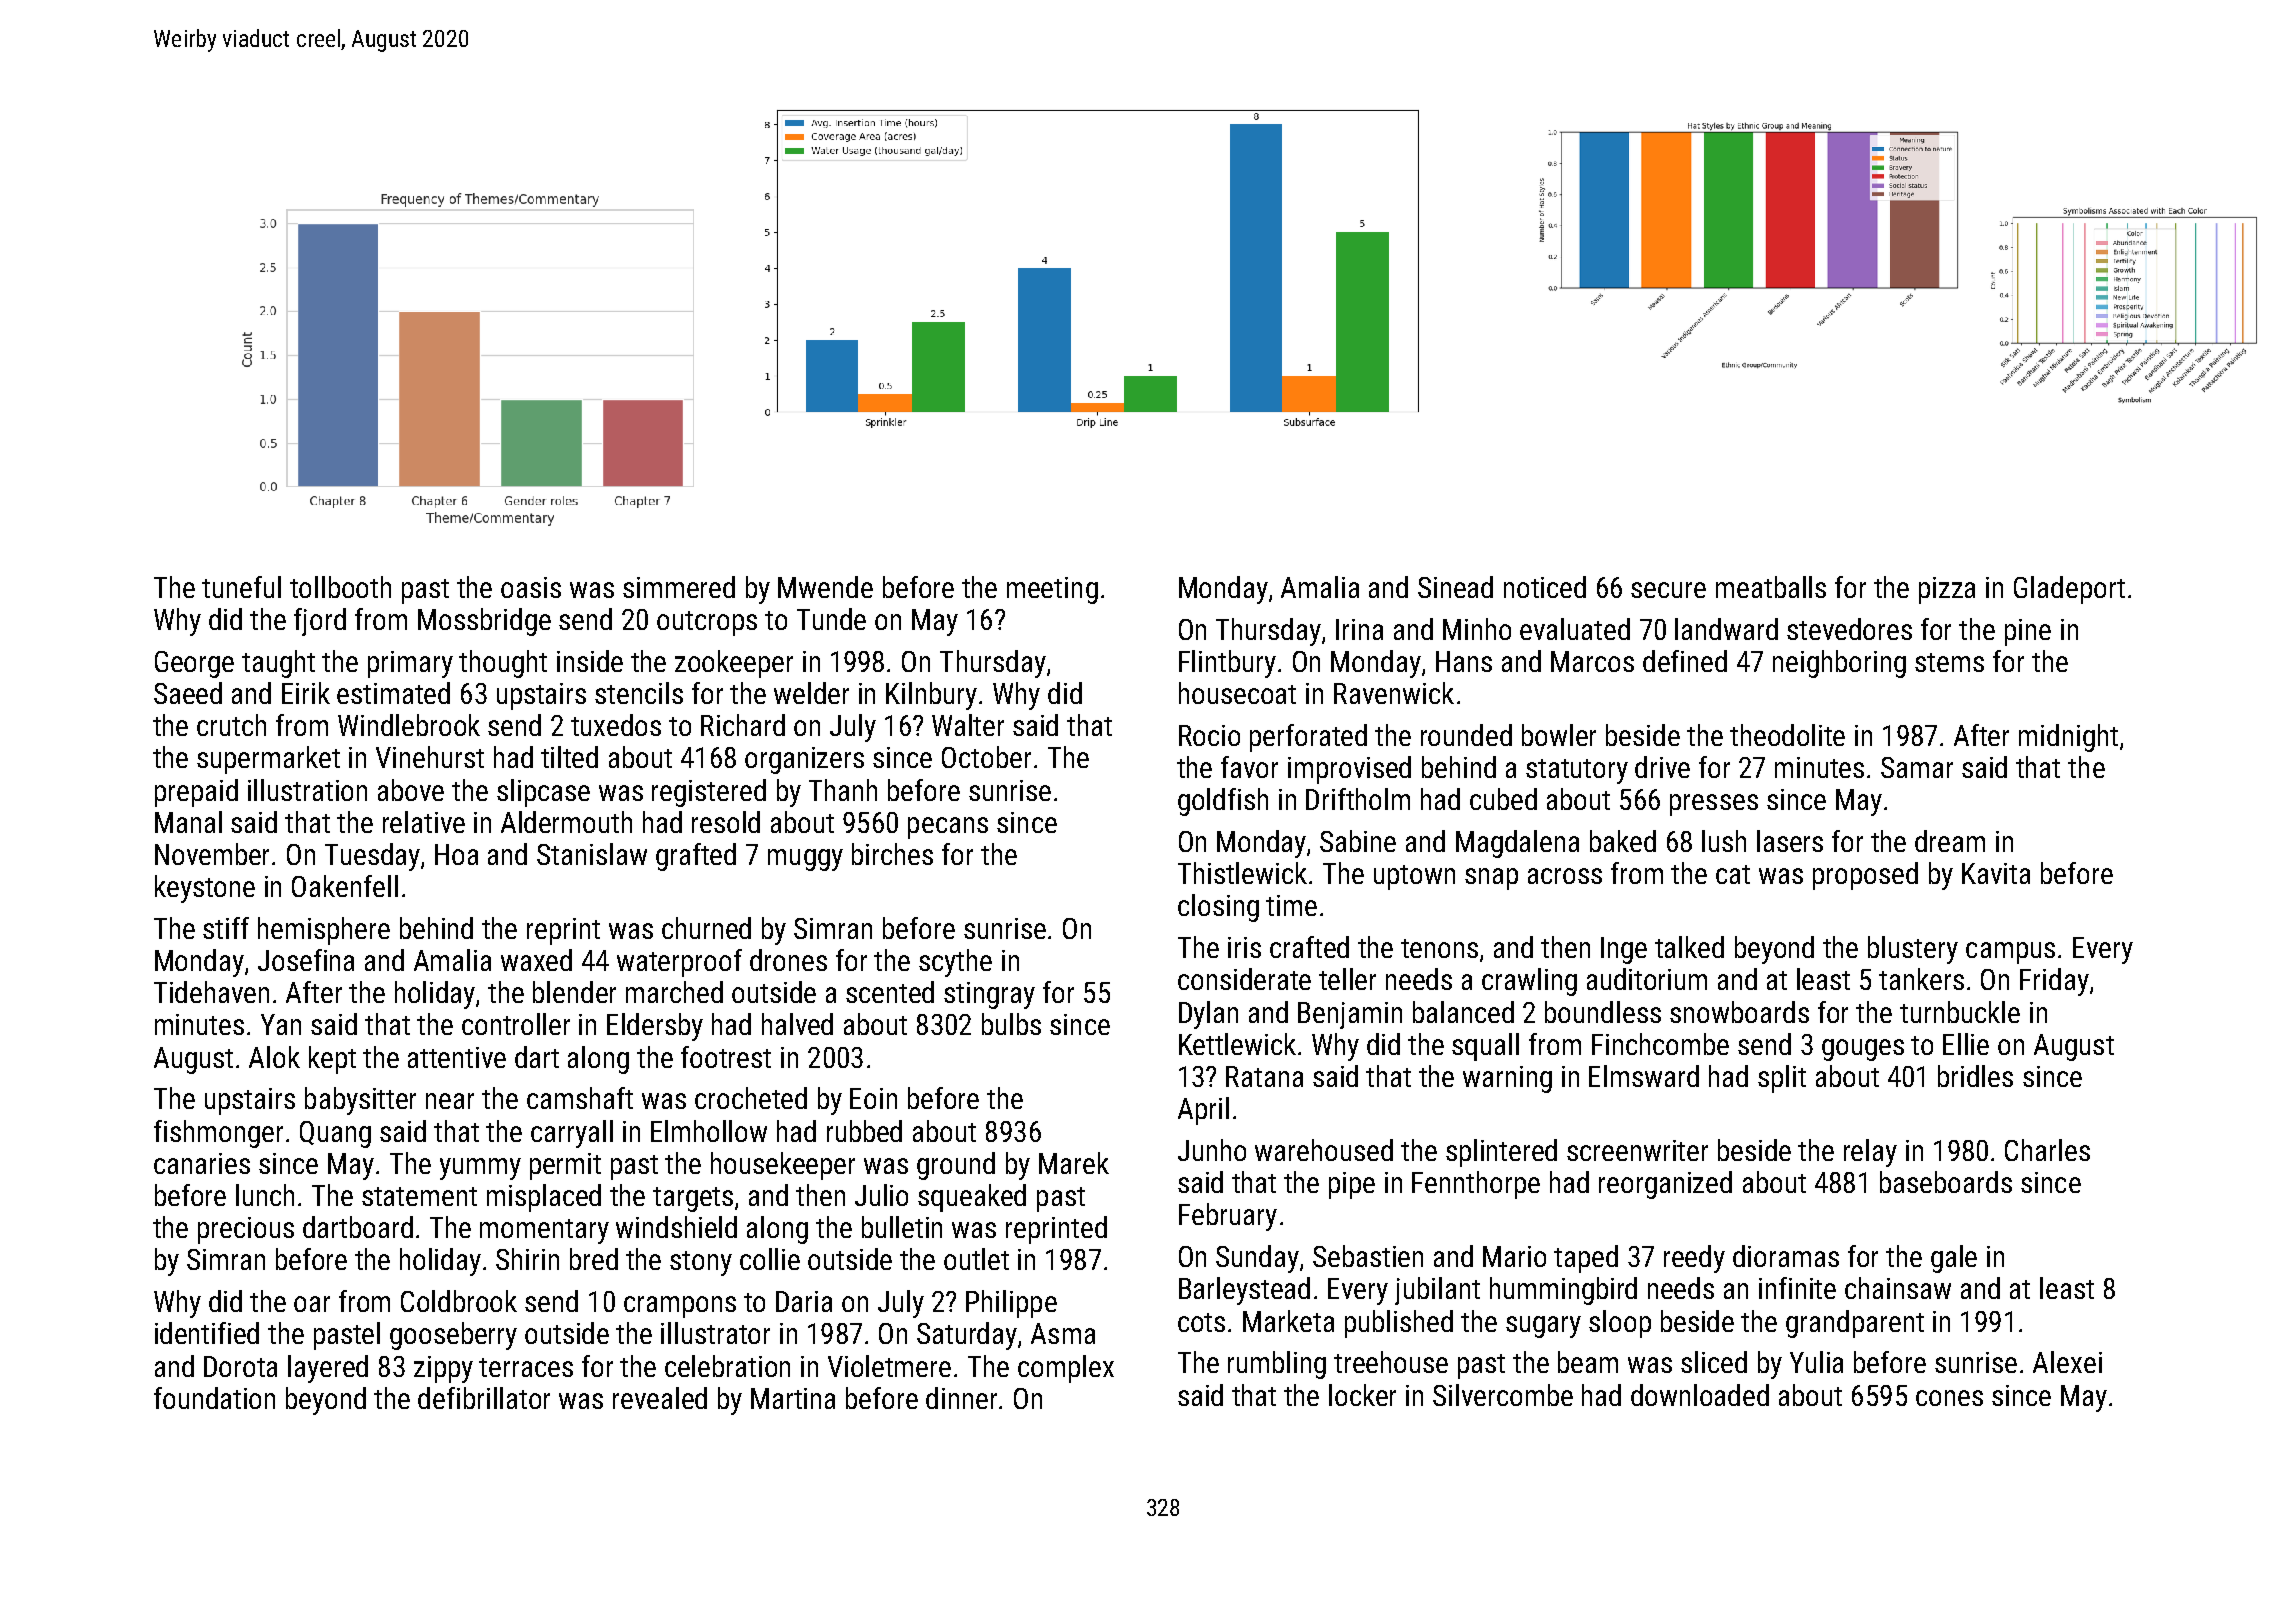 This screenshot has height=1620, width=2292. Describe the element at coordinates (1362, 1395) in the screenshot. I see `locker` at that location.
